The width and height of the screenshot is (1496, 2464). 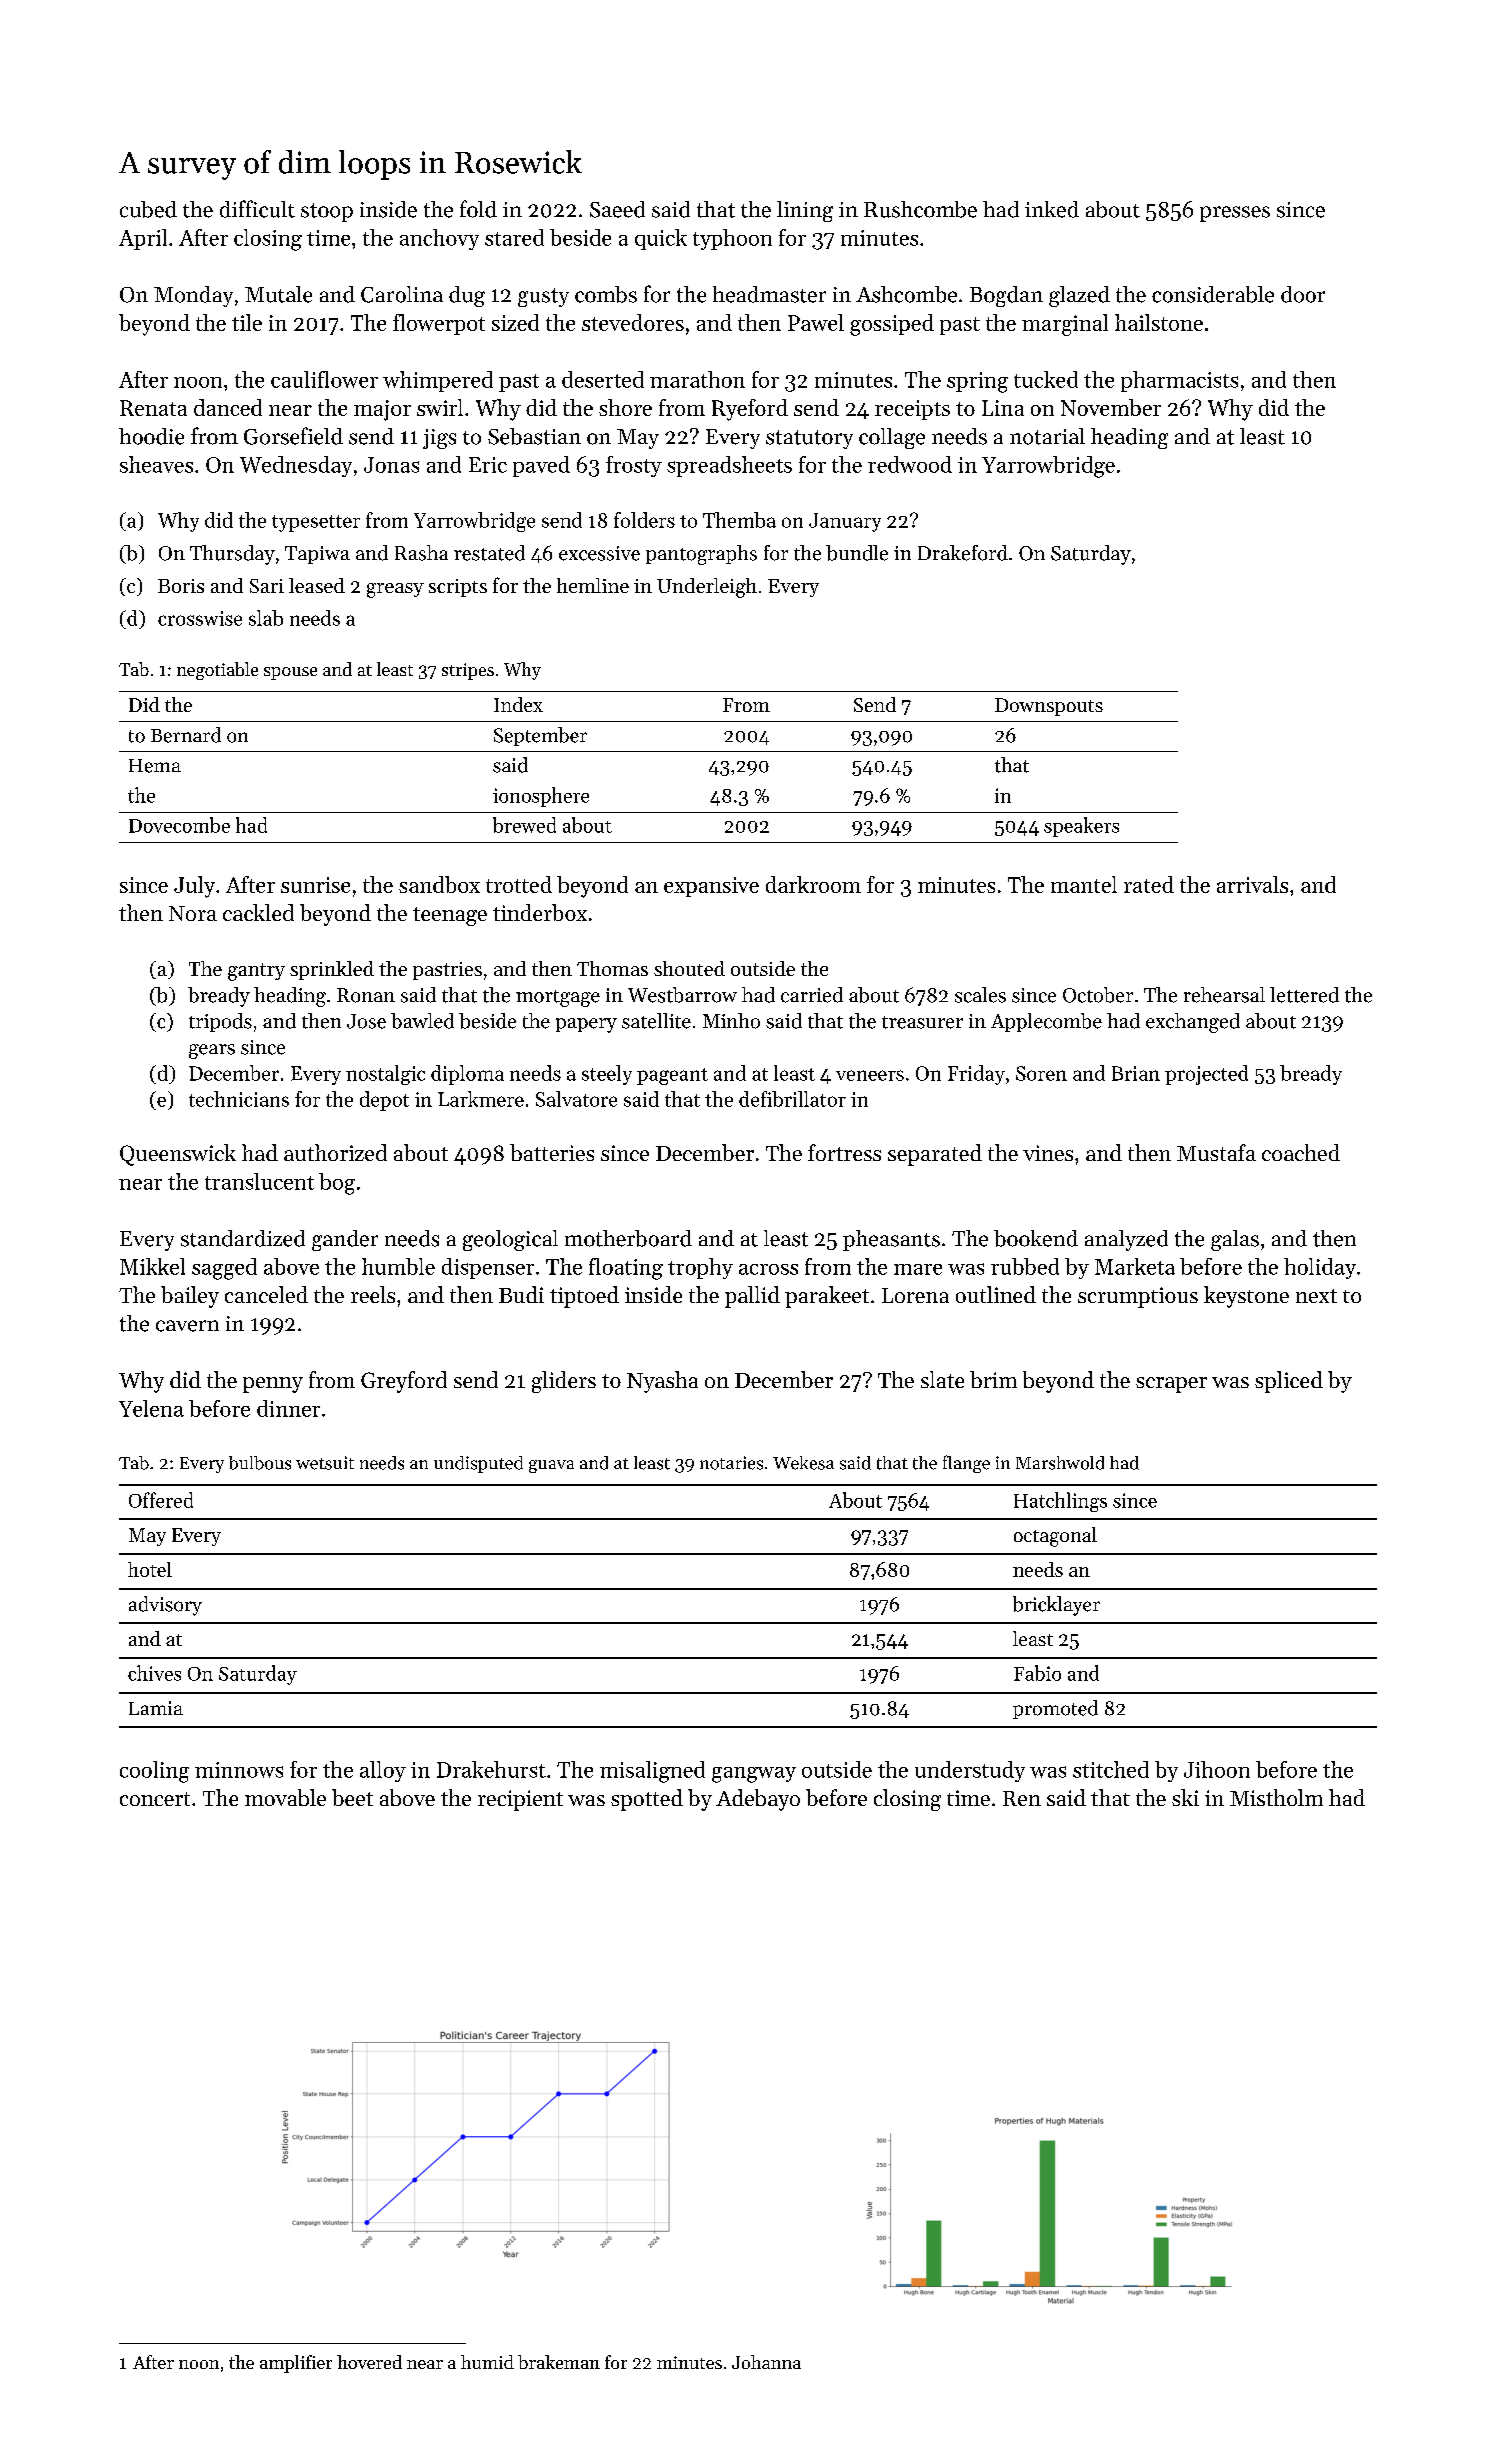 I want to click on stoop, so click(x=327, y=212).
